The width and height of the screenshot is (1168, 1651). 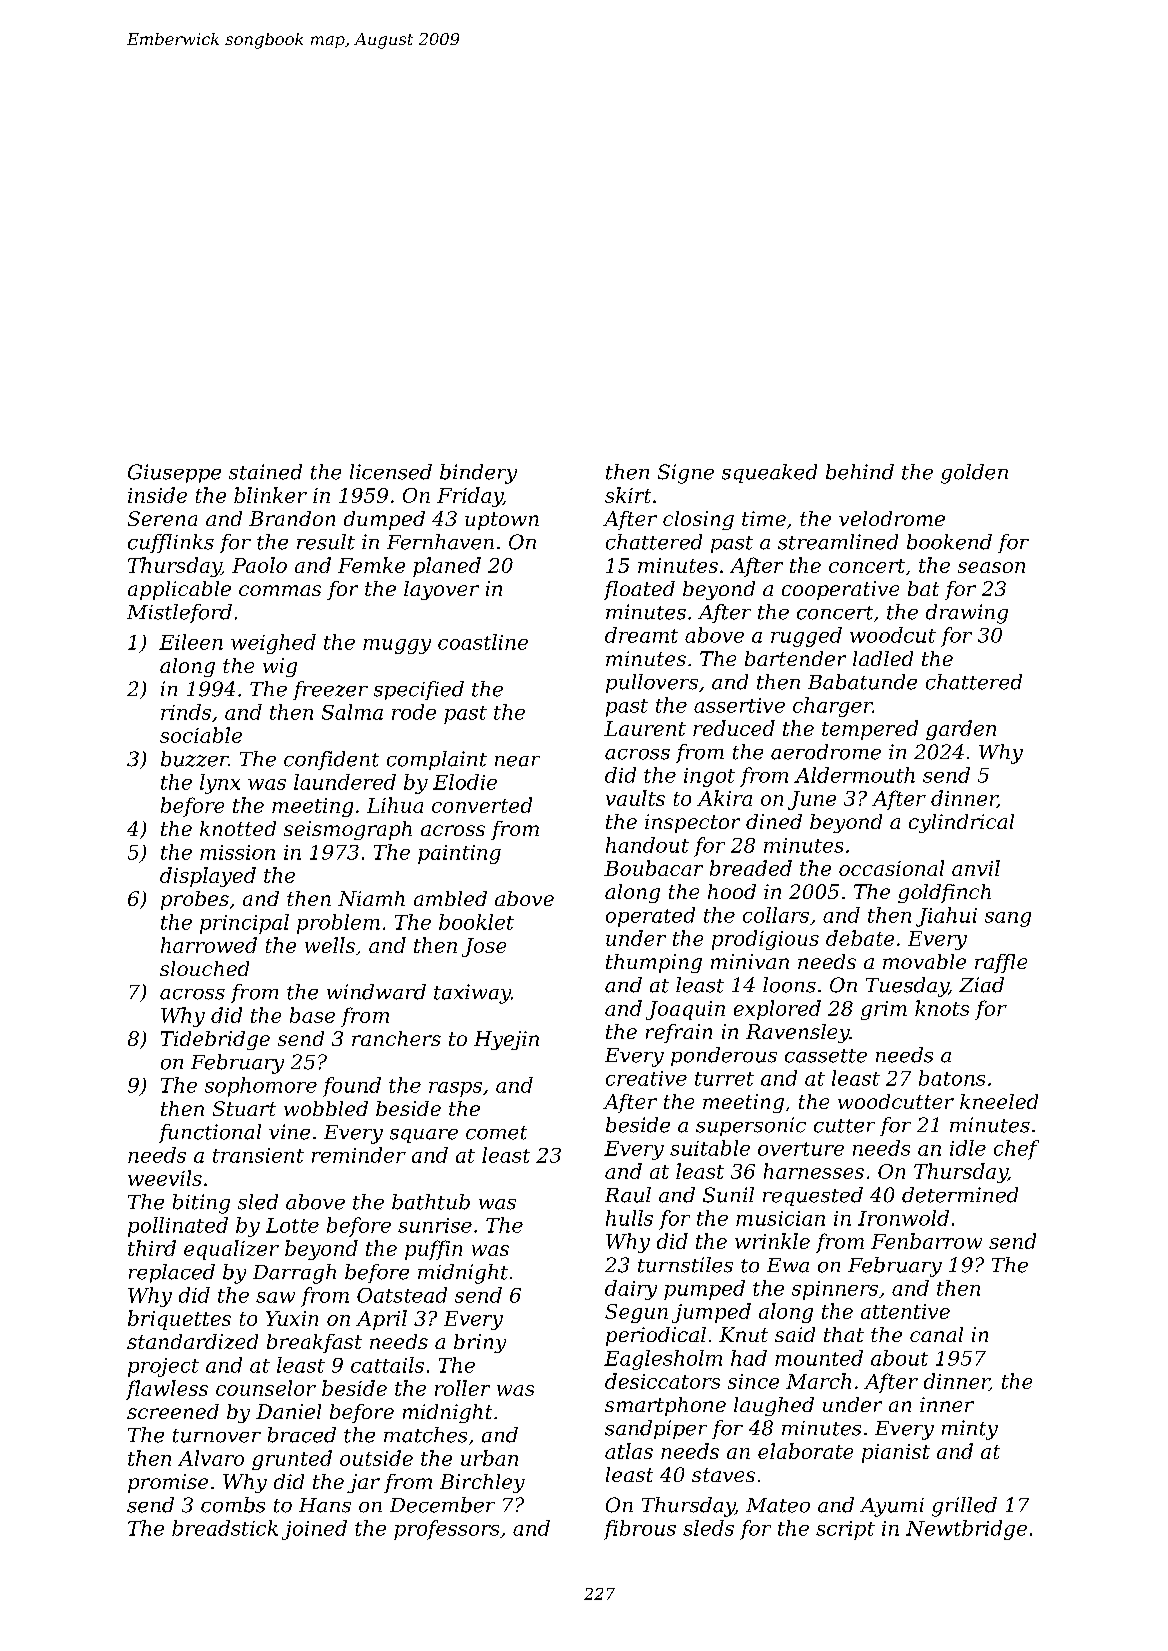 I want to click on refrain, so click(x=679, y=1033).
